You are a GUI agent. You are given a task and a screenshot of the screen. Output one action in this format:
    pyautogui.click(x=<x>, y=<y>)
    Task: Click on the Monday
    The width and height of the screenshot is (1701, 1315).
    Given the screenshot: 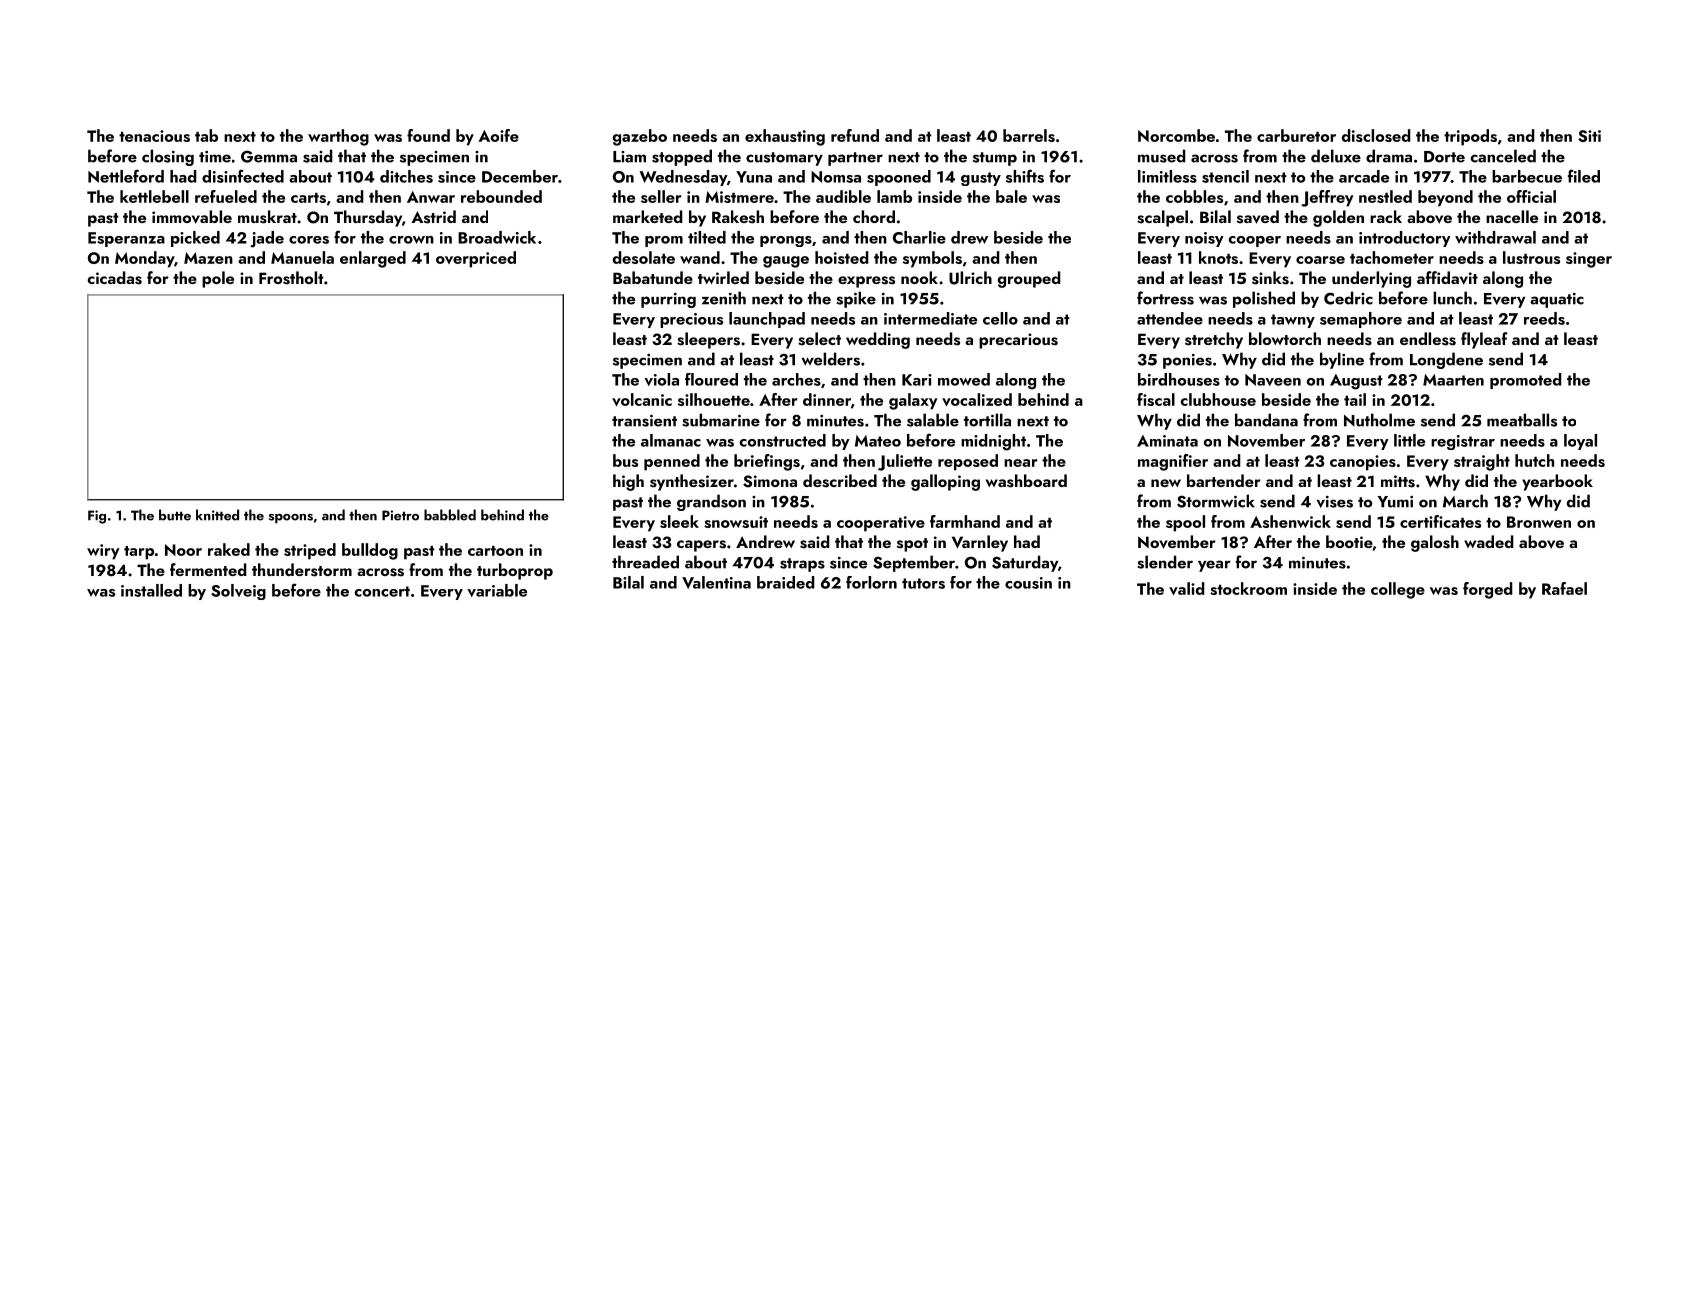 What is the action you would take?
    pyautogui.click(x=144, y=259)
